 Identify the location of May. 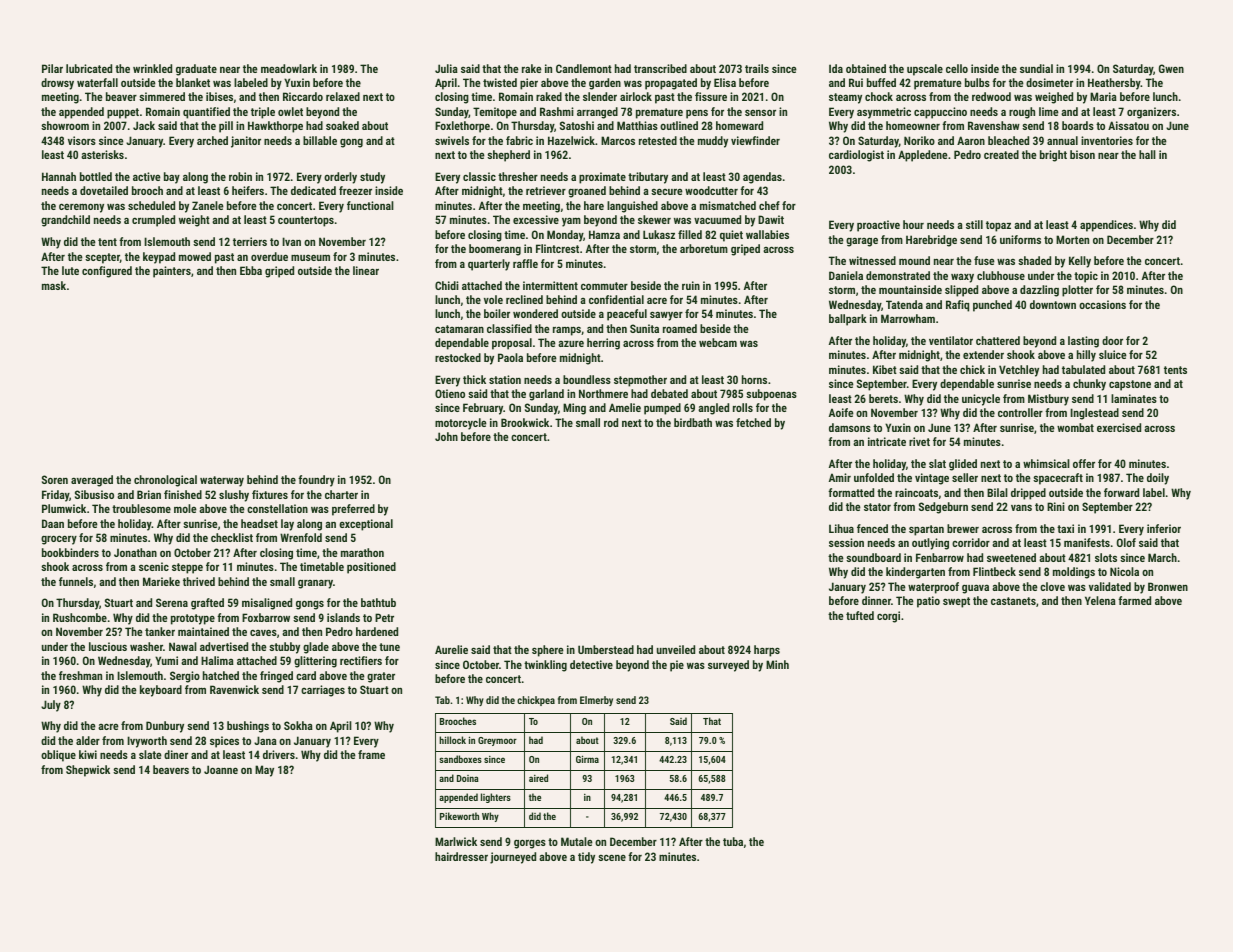
(264, 771).
